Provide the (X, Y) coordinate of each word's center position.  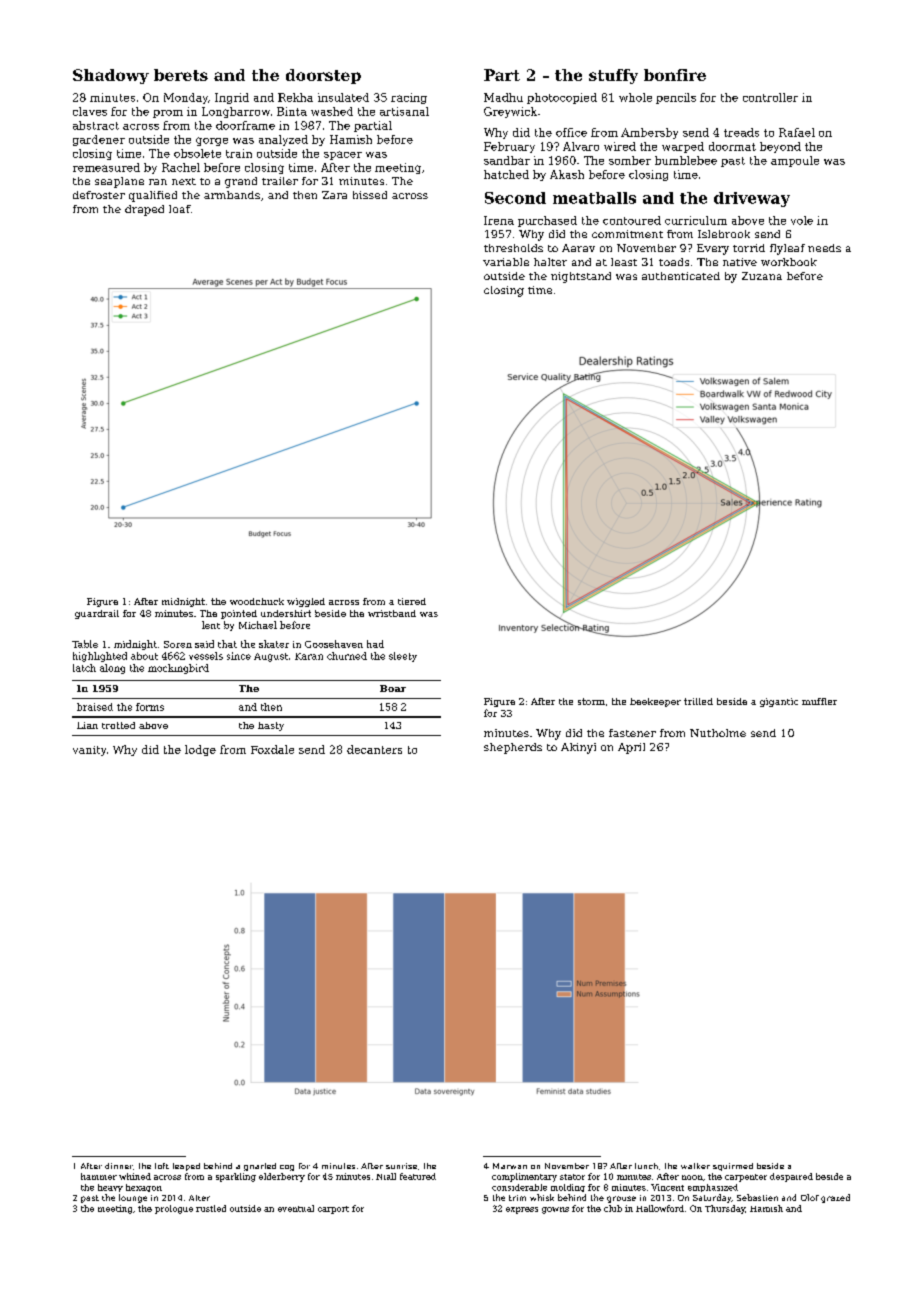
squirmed (733, 1167)
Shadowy (111, 76)
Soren (178, 644)
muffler (819, 701)
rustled (211, 1208)
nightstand (581, 277)
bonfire (675, 75)
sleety (403, 657)
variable (506, 262)
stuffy (613, 76)
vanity (89, 751)
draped (144, 210)
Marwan (510, 1166)
